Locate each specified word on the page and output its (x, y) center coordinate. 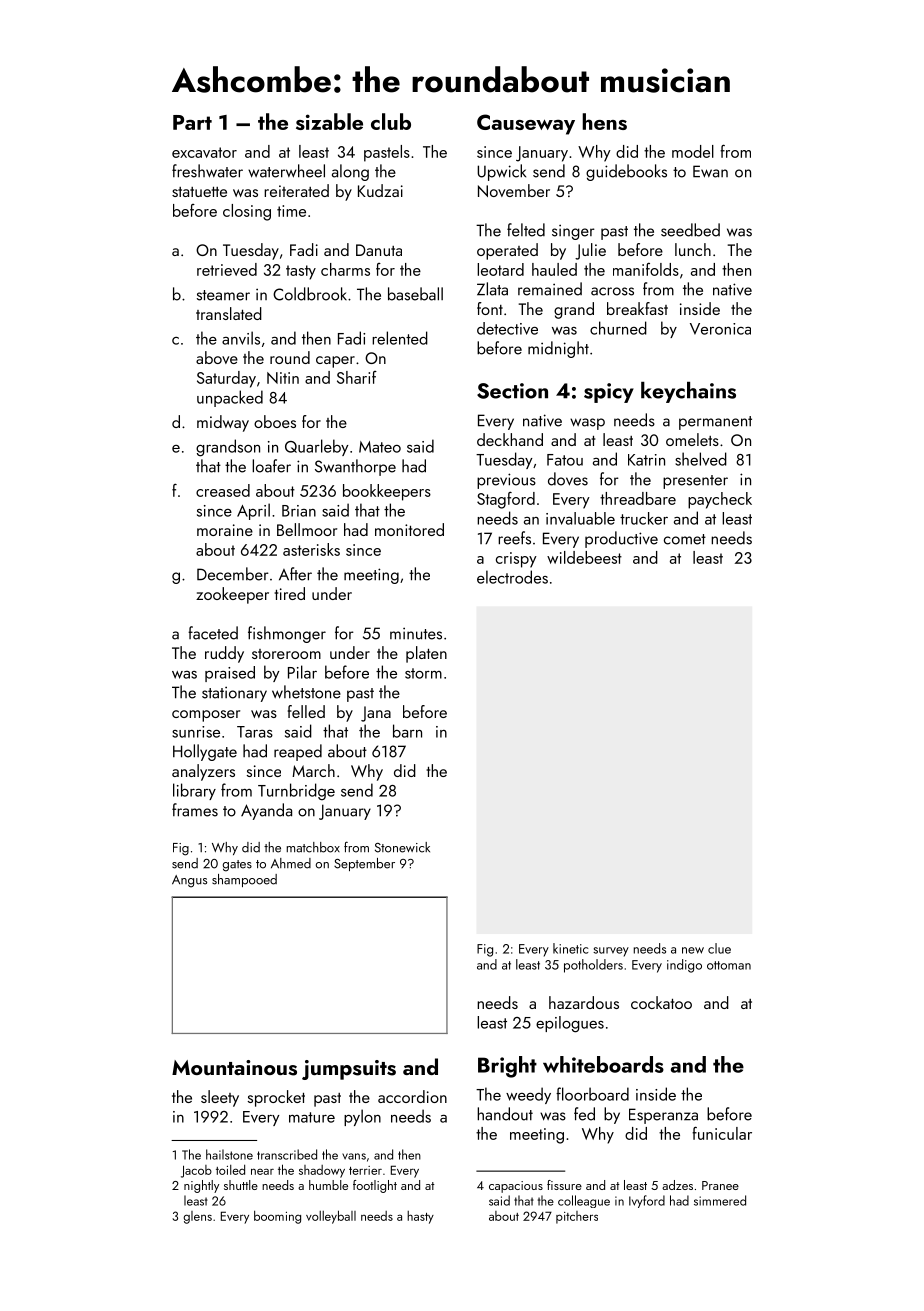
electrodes (512, 577)
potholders (593, 966)
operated (507, 251)
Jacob (196, 1171)
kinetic (570, 948)
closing (247, 212)
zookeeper (232, 595)
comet (685, 539)
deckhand (510, 439)
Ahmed (291, 863)
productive (621, 539)
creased (223, 490)
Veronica (720, 329)
